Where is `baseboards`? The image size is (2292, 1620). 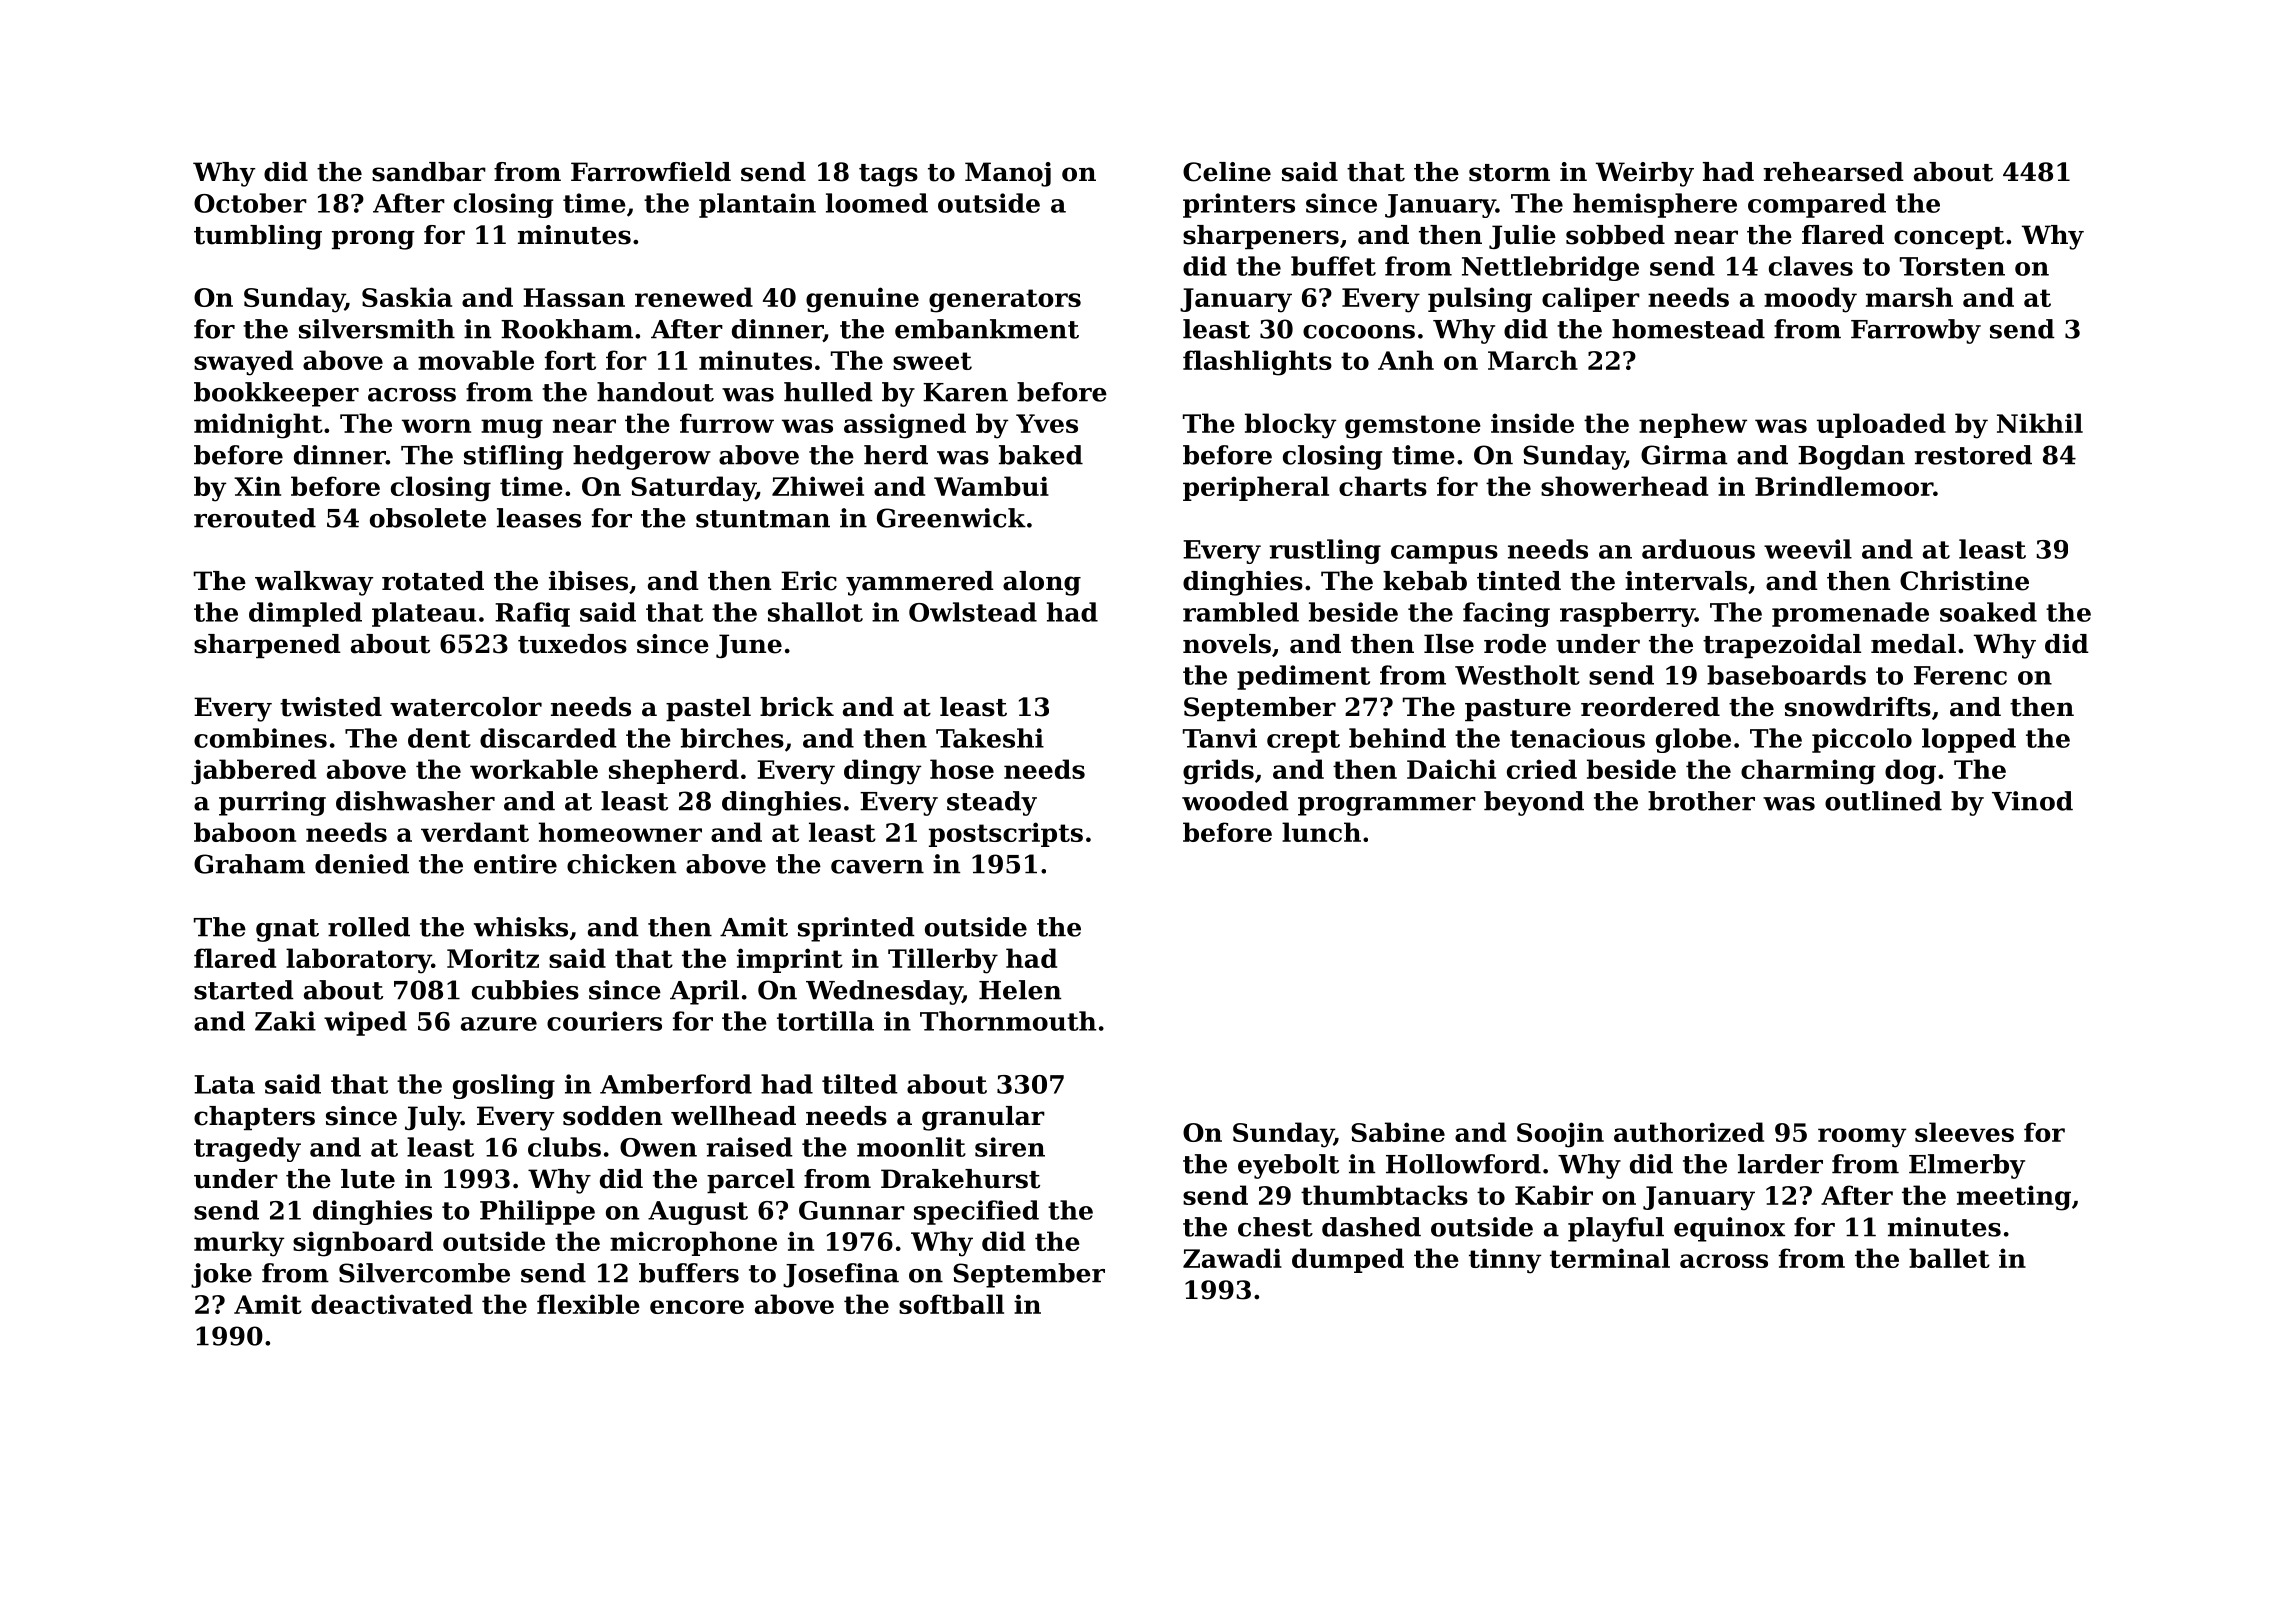
baseboards is located at coordinates (1786, 675).
